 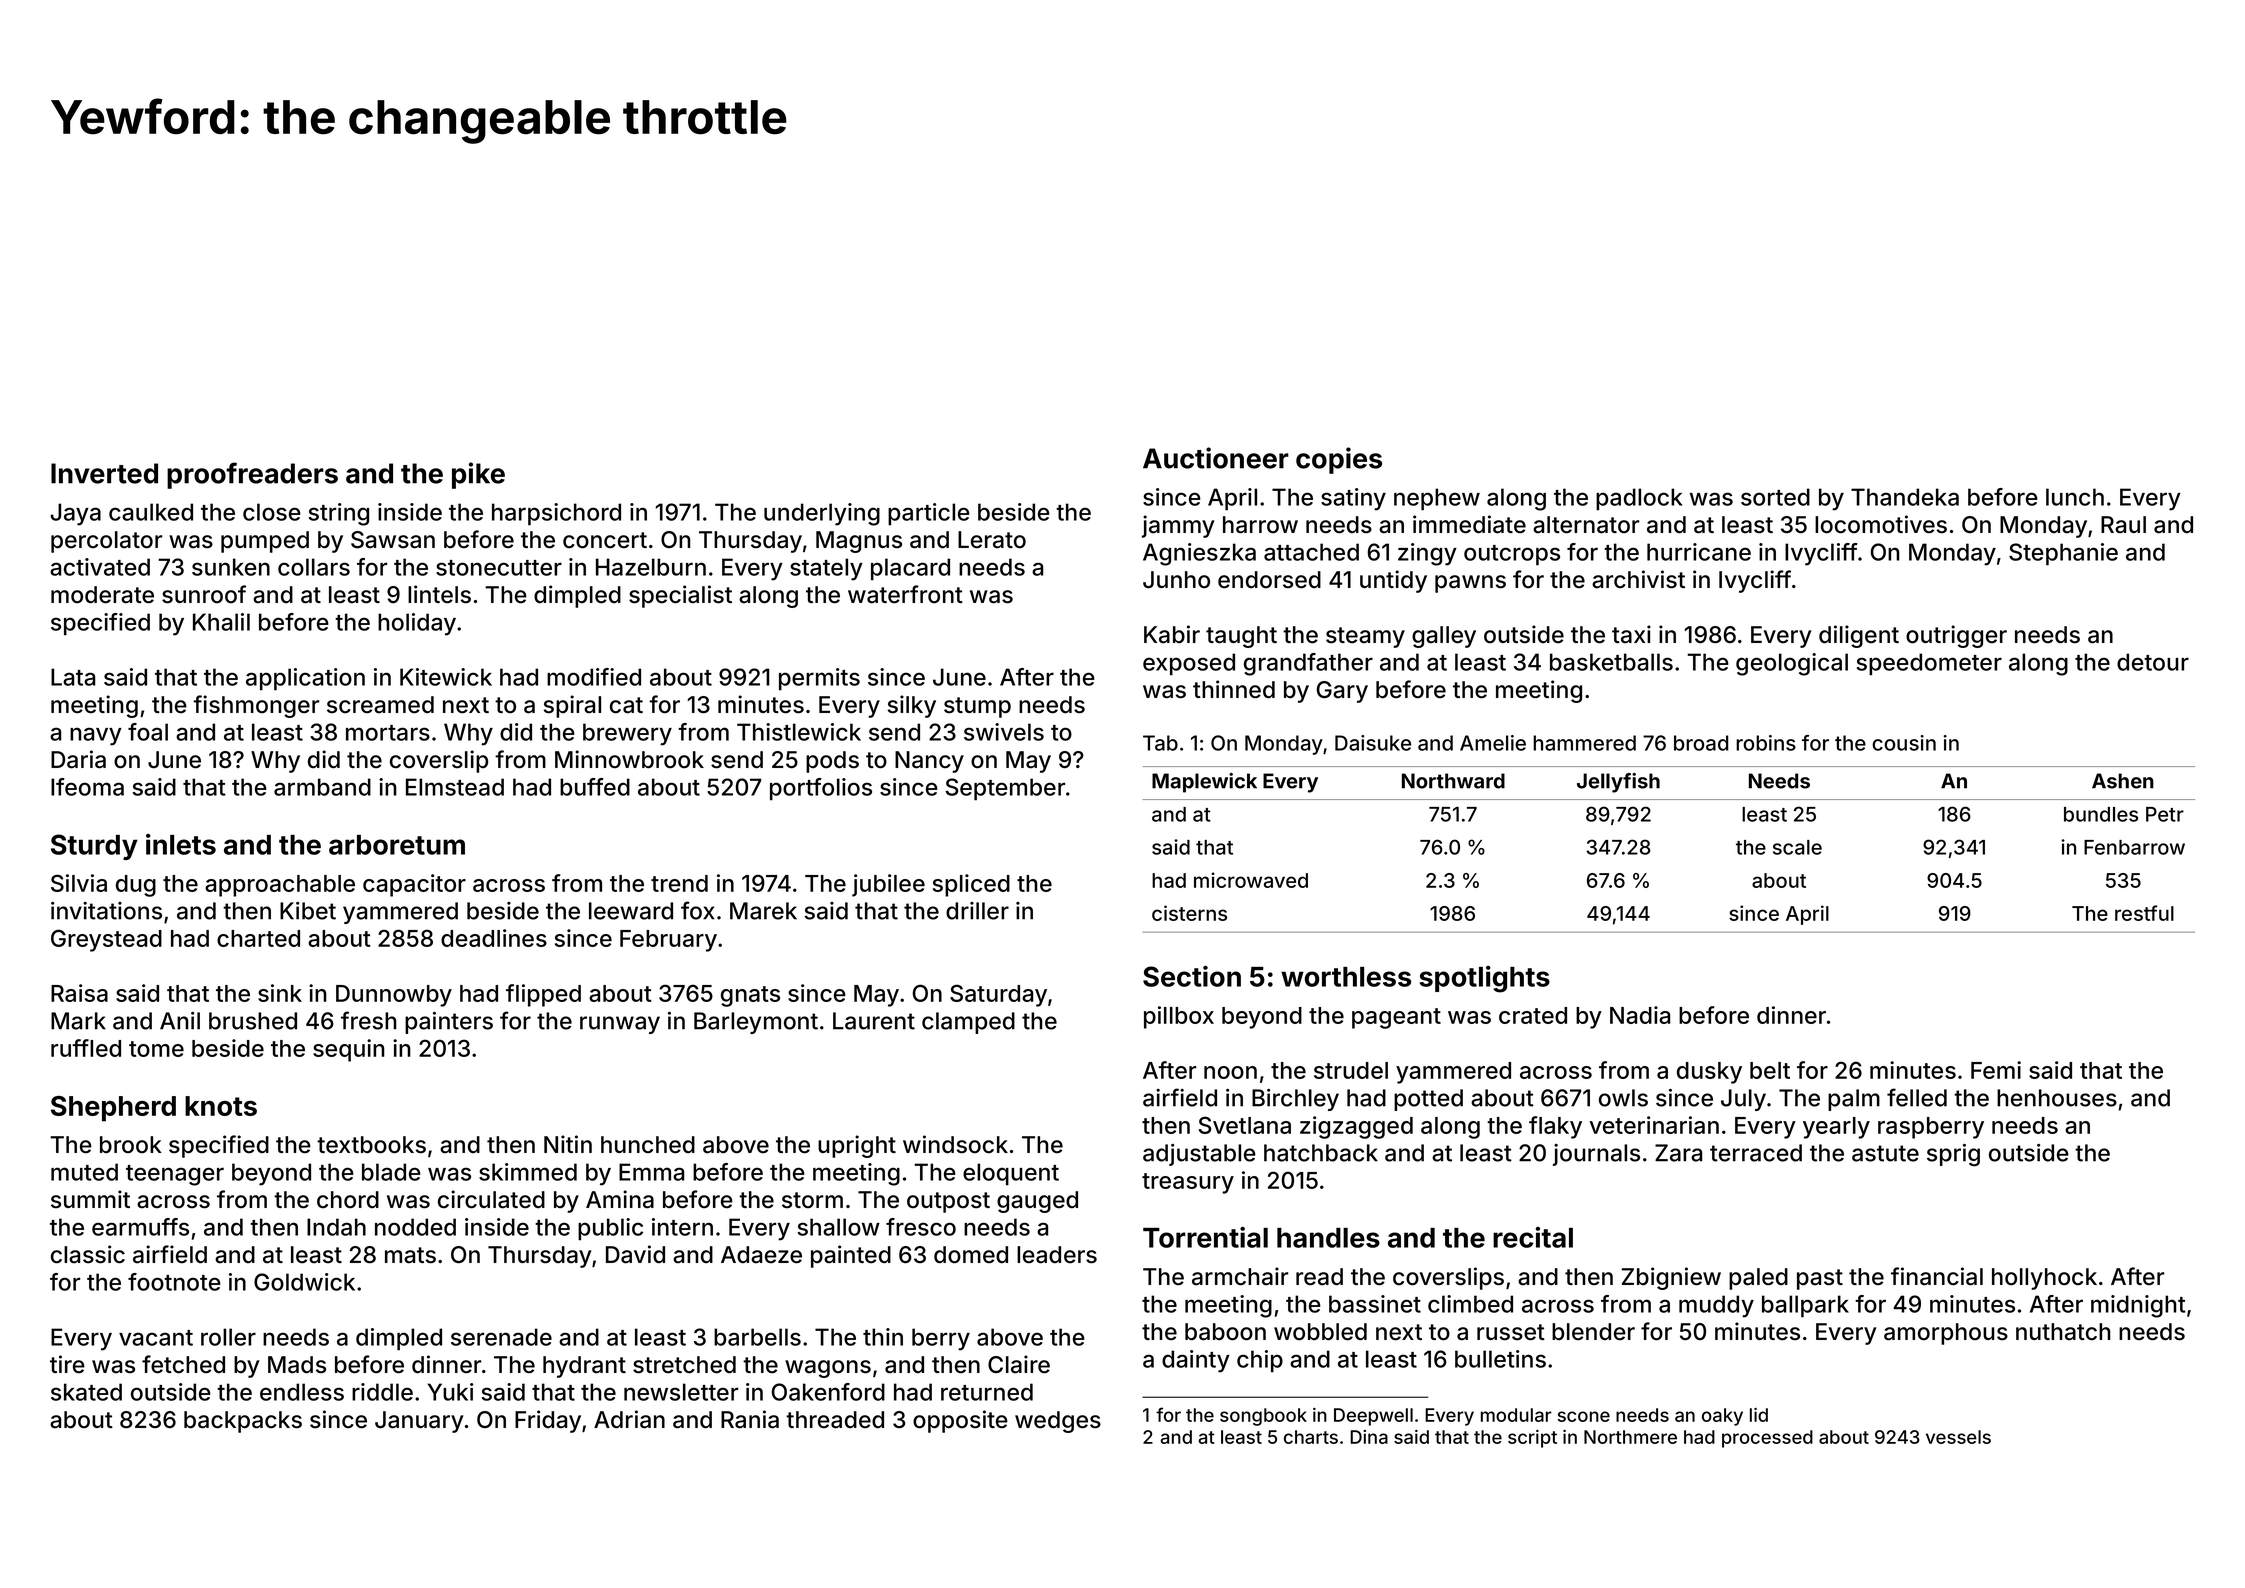 What do you see at coordinates (1311, 1437) in the document?
I see `charts` at bounding box center [1311, 1437].
